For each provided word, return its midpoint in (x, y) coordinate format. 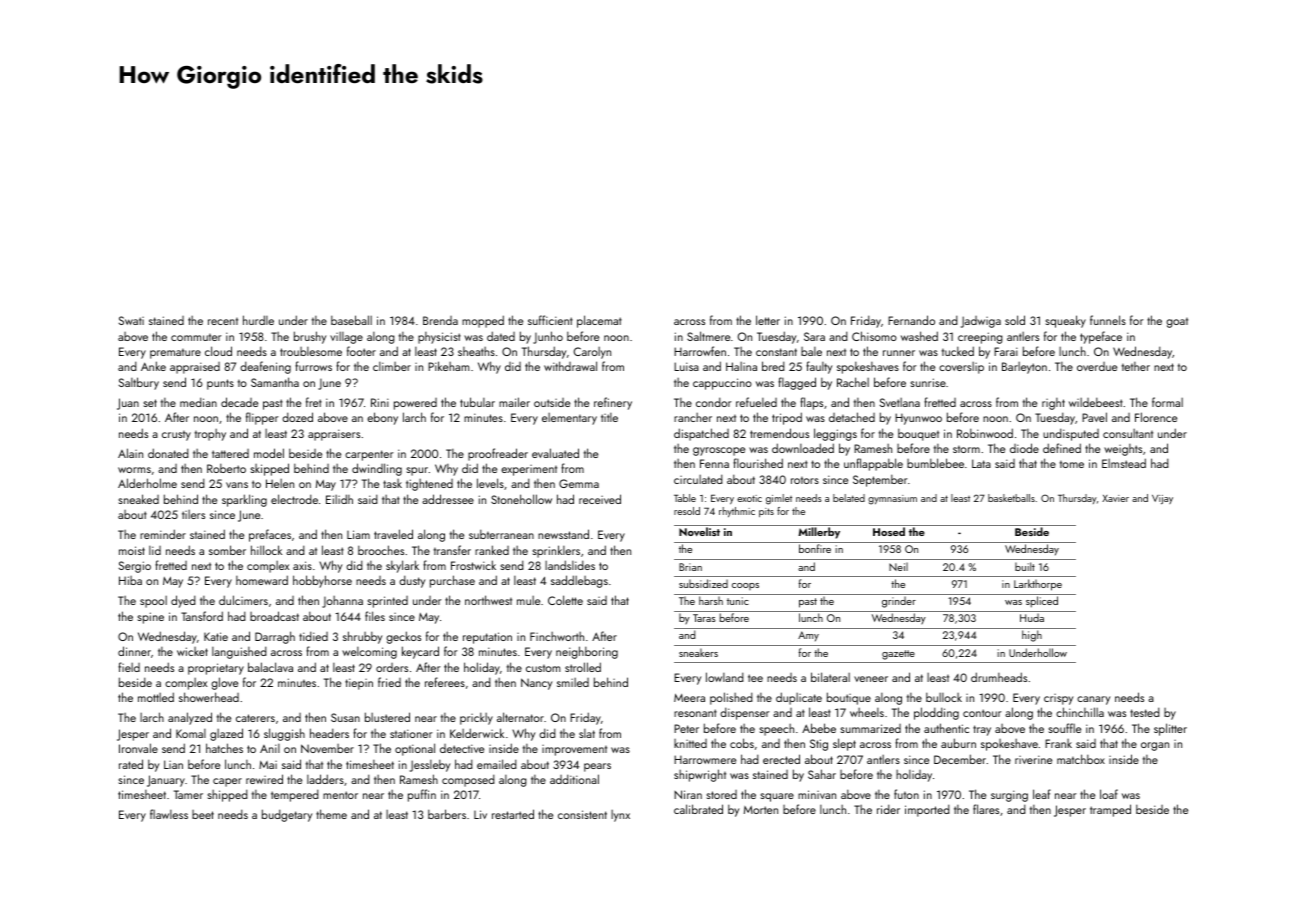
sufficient (550, 320)
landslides (570, 565)
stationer (411, 733)
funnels (1108, 320)
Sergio (135, 567)
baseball (351, 320)
